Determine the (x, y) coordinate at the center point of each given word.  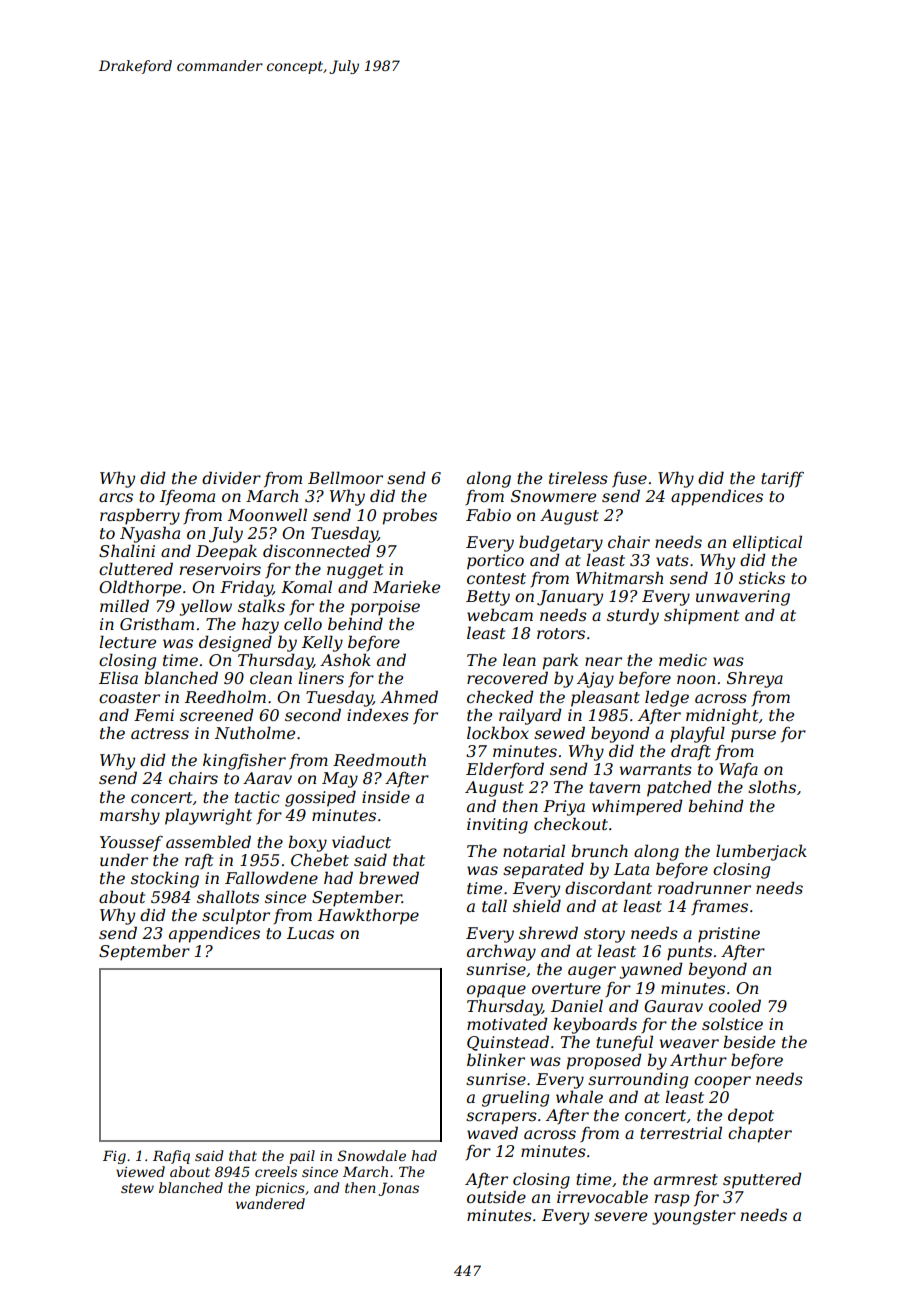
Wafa (738, 771)
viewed (140, 1171)
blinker (496, 1059)
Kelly (322, 643)
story (604, 935)
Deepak (226, 552)
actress (160, 733)
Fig (114, 1157)
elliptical (767, 543)
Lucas (310, 933)
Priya (564, 808)
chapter (760, 1134)
